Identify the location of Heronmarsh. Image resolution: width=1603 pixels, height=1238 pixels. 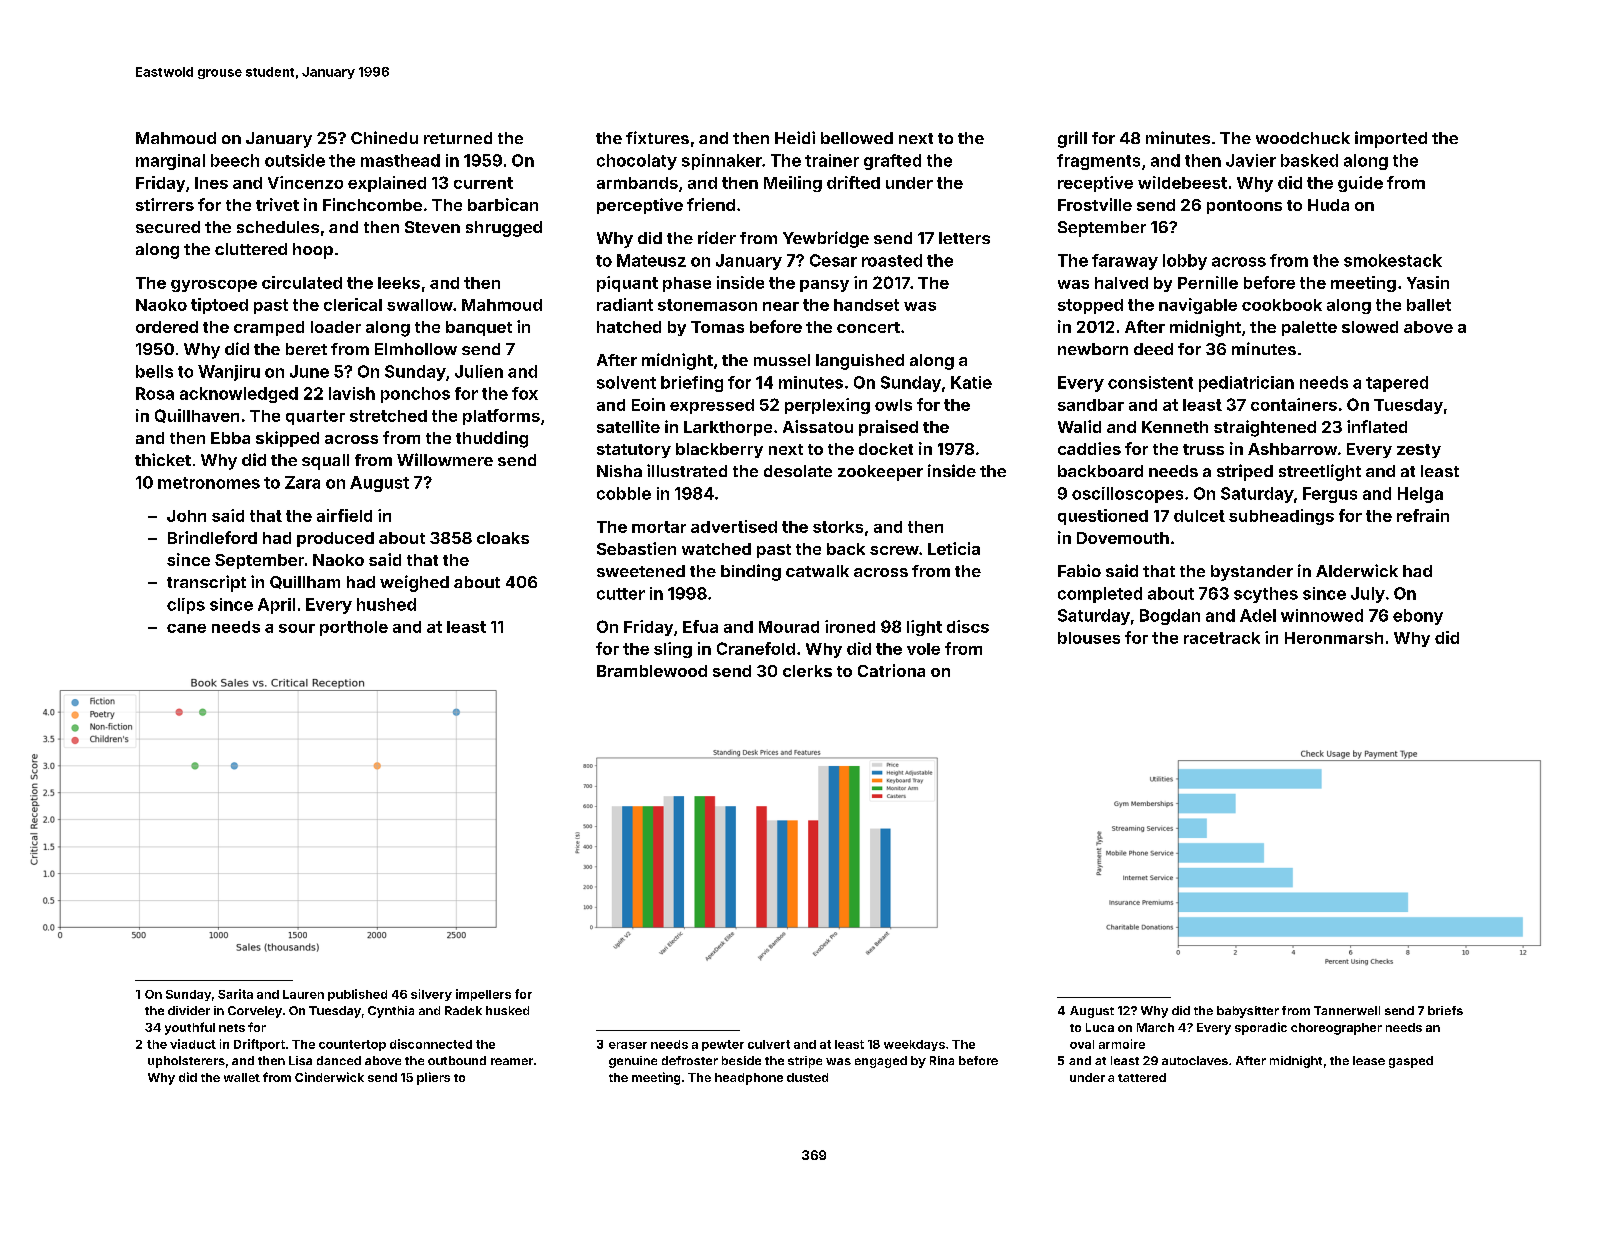
(1334, 638).
